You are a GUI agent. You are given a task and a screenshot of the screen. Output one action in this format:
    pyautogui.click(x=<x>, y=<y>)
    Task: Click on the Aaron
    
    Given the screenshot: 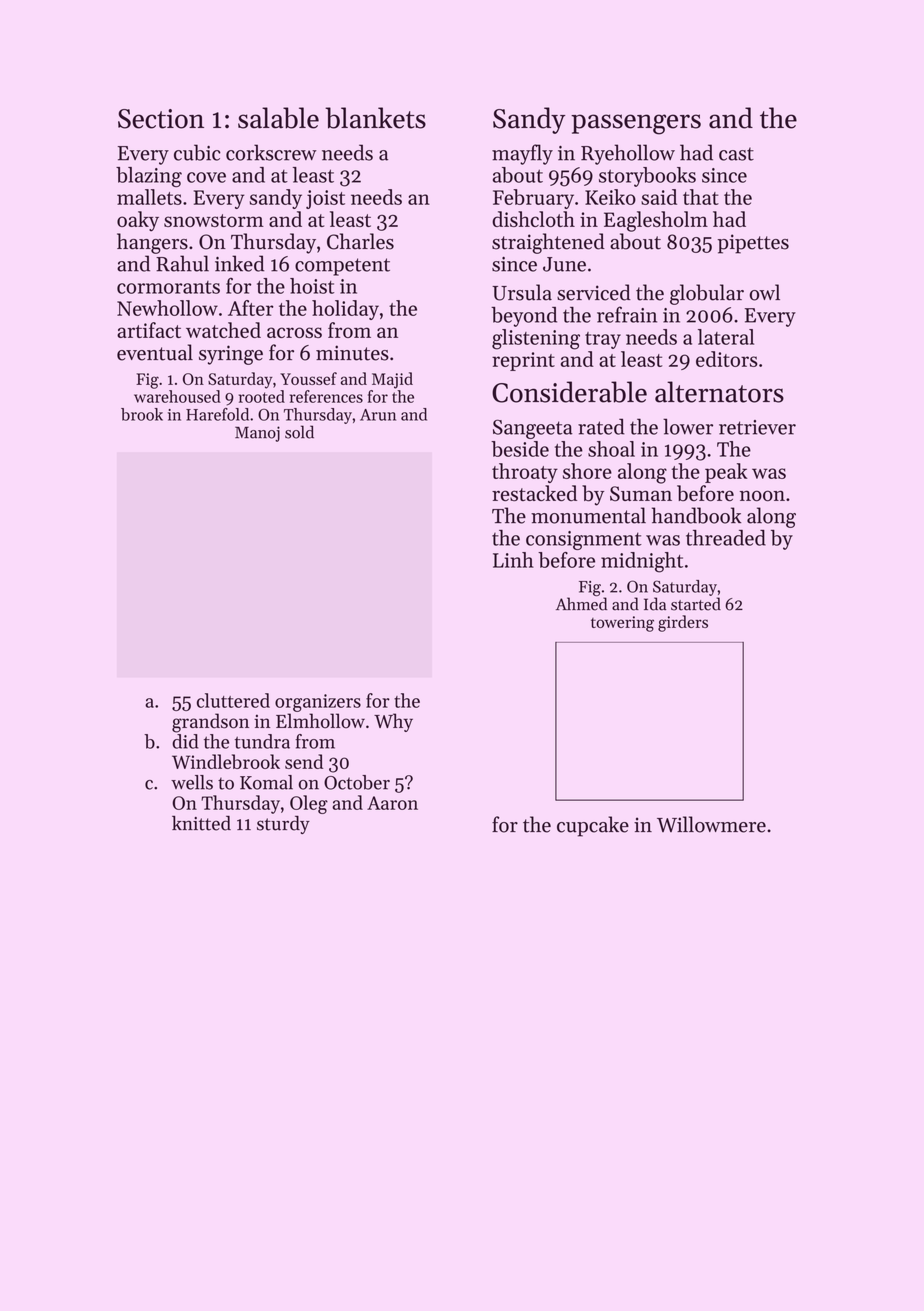 What is the action you would take?
    pyautogui.click(x=392, y=803)
